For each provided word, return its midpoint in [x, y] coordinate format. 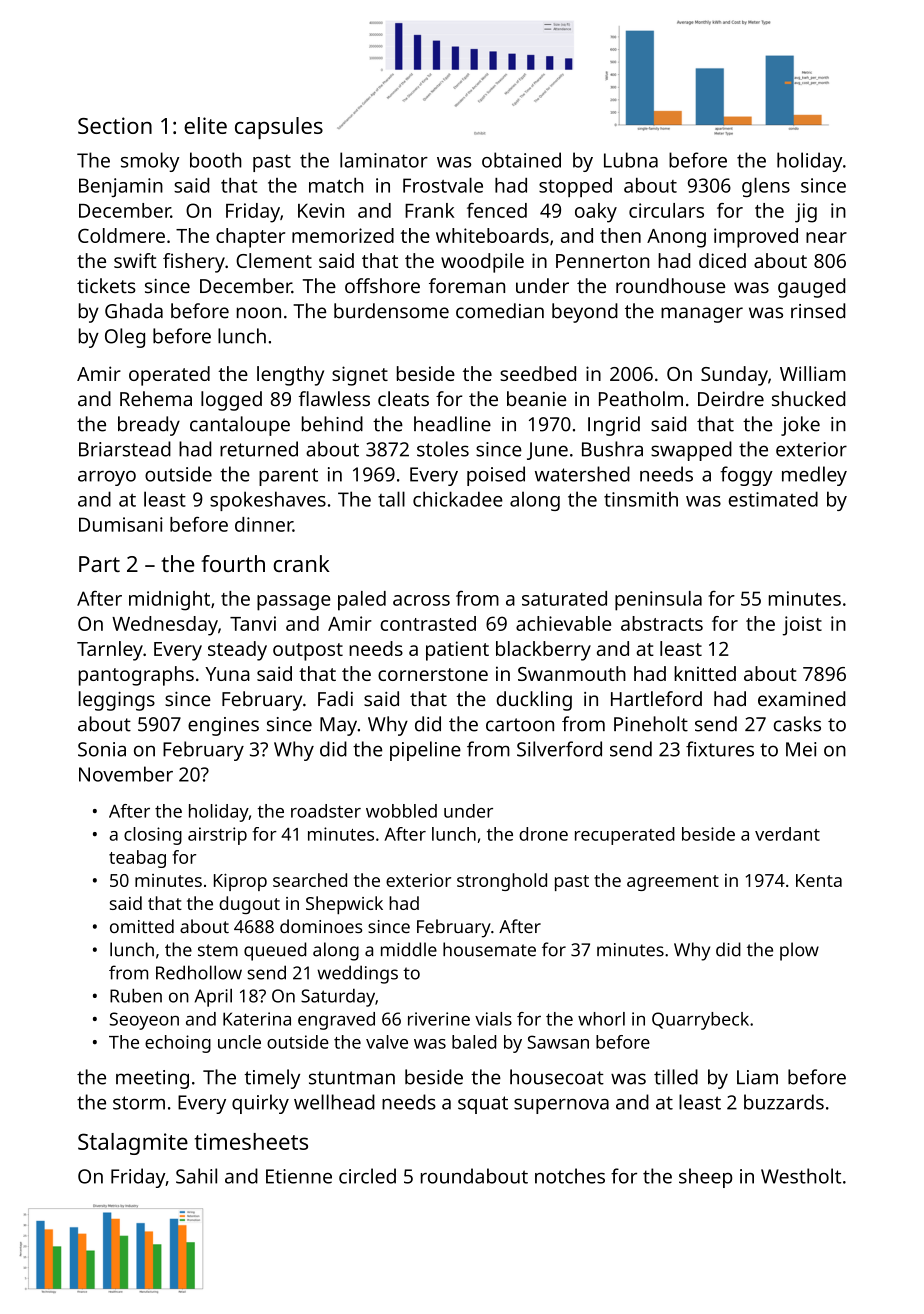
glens [766, 187]
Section [115, 125]
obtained [521, 160]
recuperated [625, 836]
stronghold [502, 882]
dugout [249, 905]
